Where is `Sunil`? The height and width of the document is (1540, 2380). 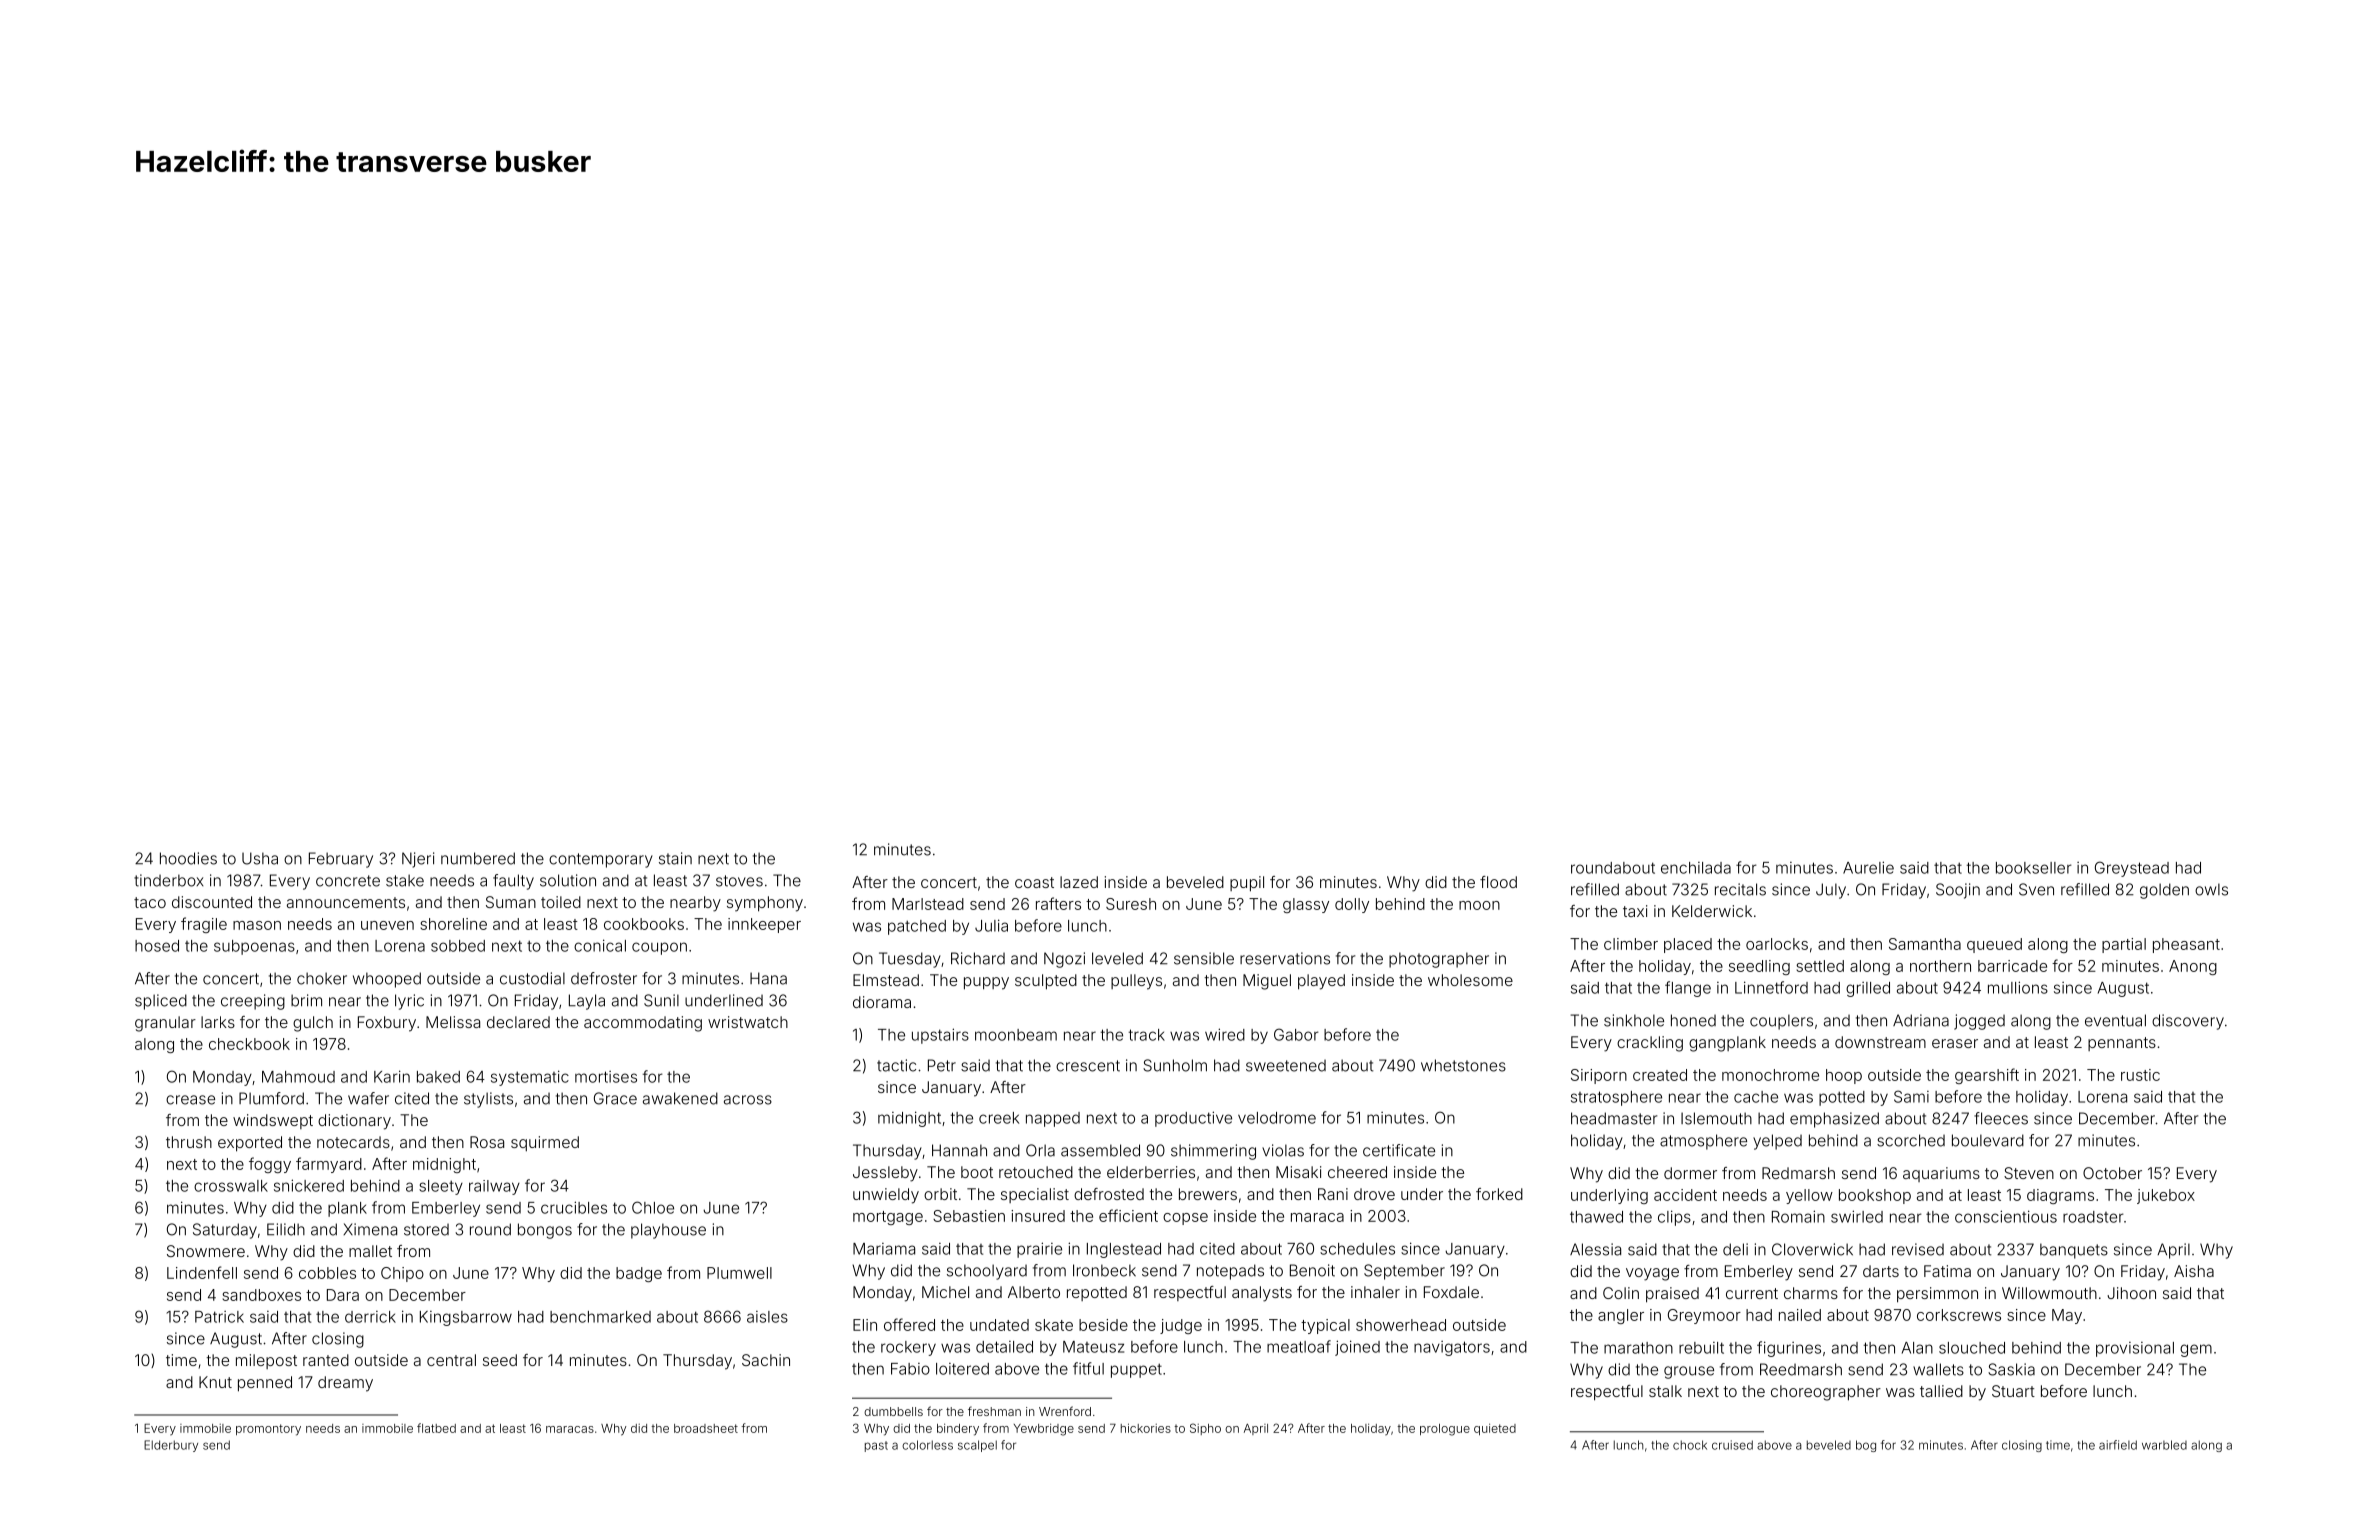
Sunil is located at coordinates (661, 1000).
